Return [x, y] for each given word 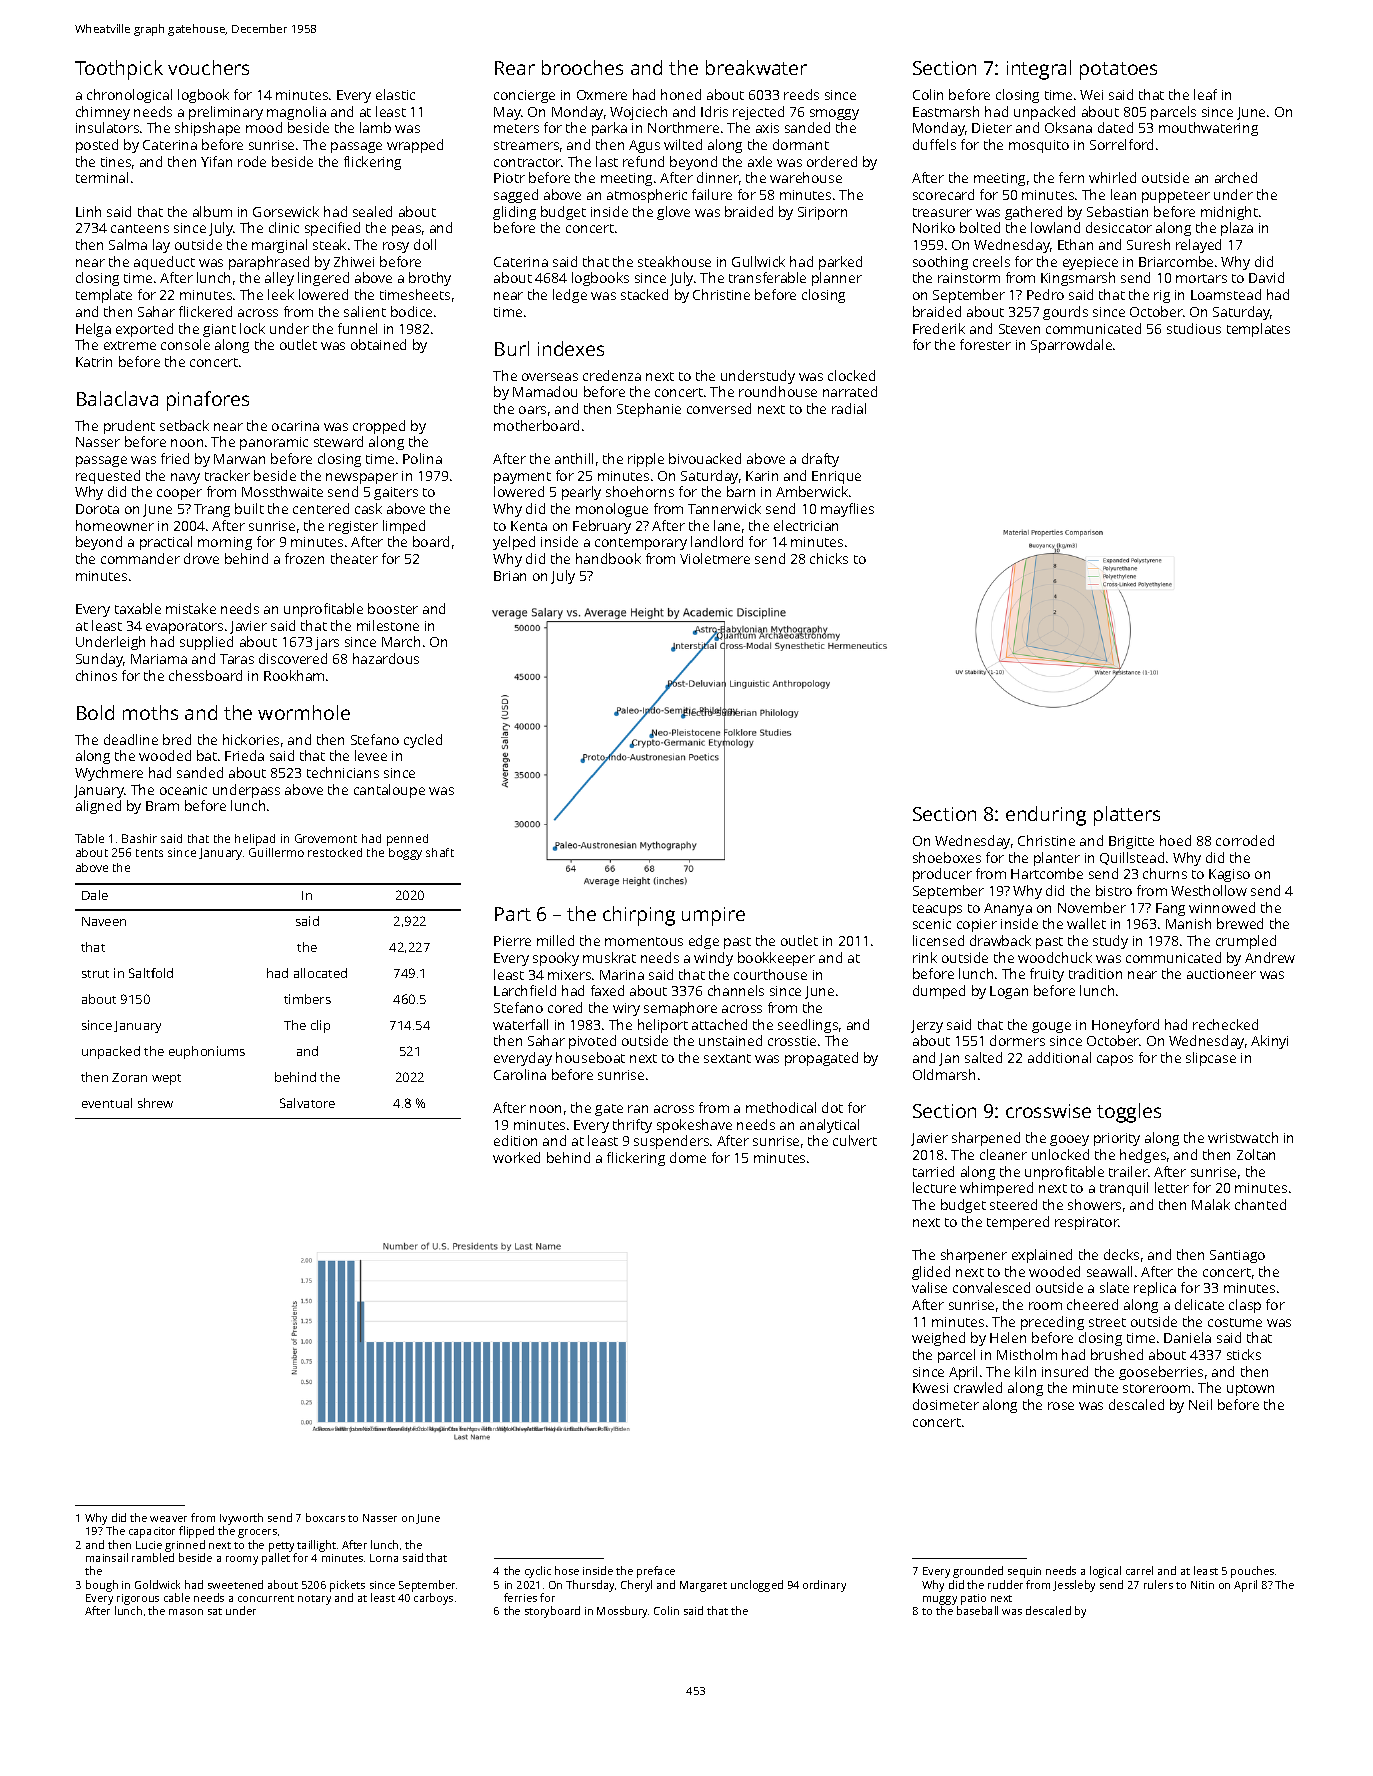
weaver [168, 1519]
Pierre [512, 941]
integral [1039, 70]
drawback [1000, 940]
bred [177, 739]
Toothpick [119, 70]
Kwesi [930, 1388]
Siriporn [822, 213]
